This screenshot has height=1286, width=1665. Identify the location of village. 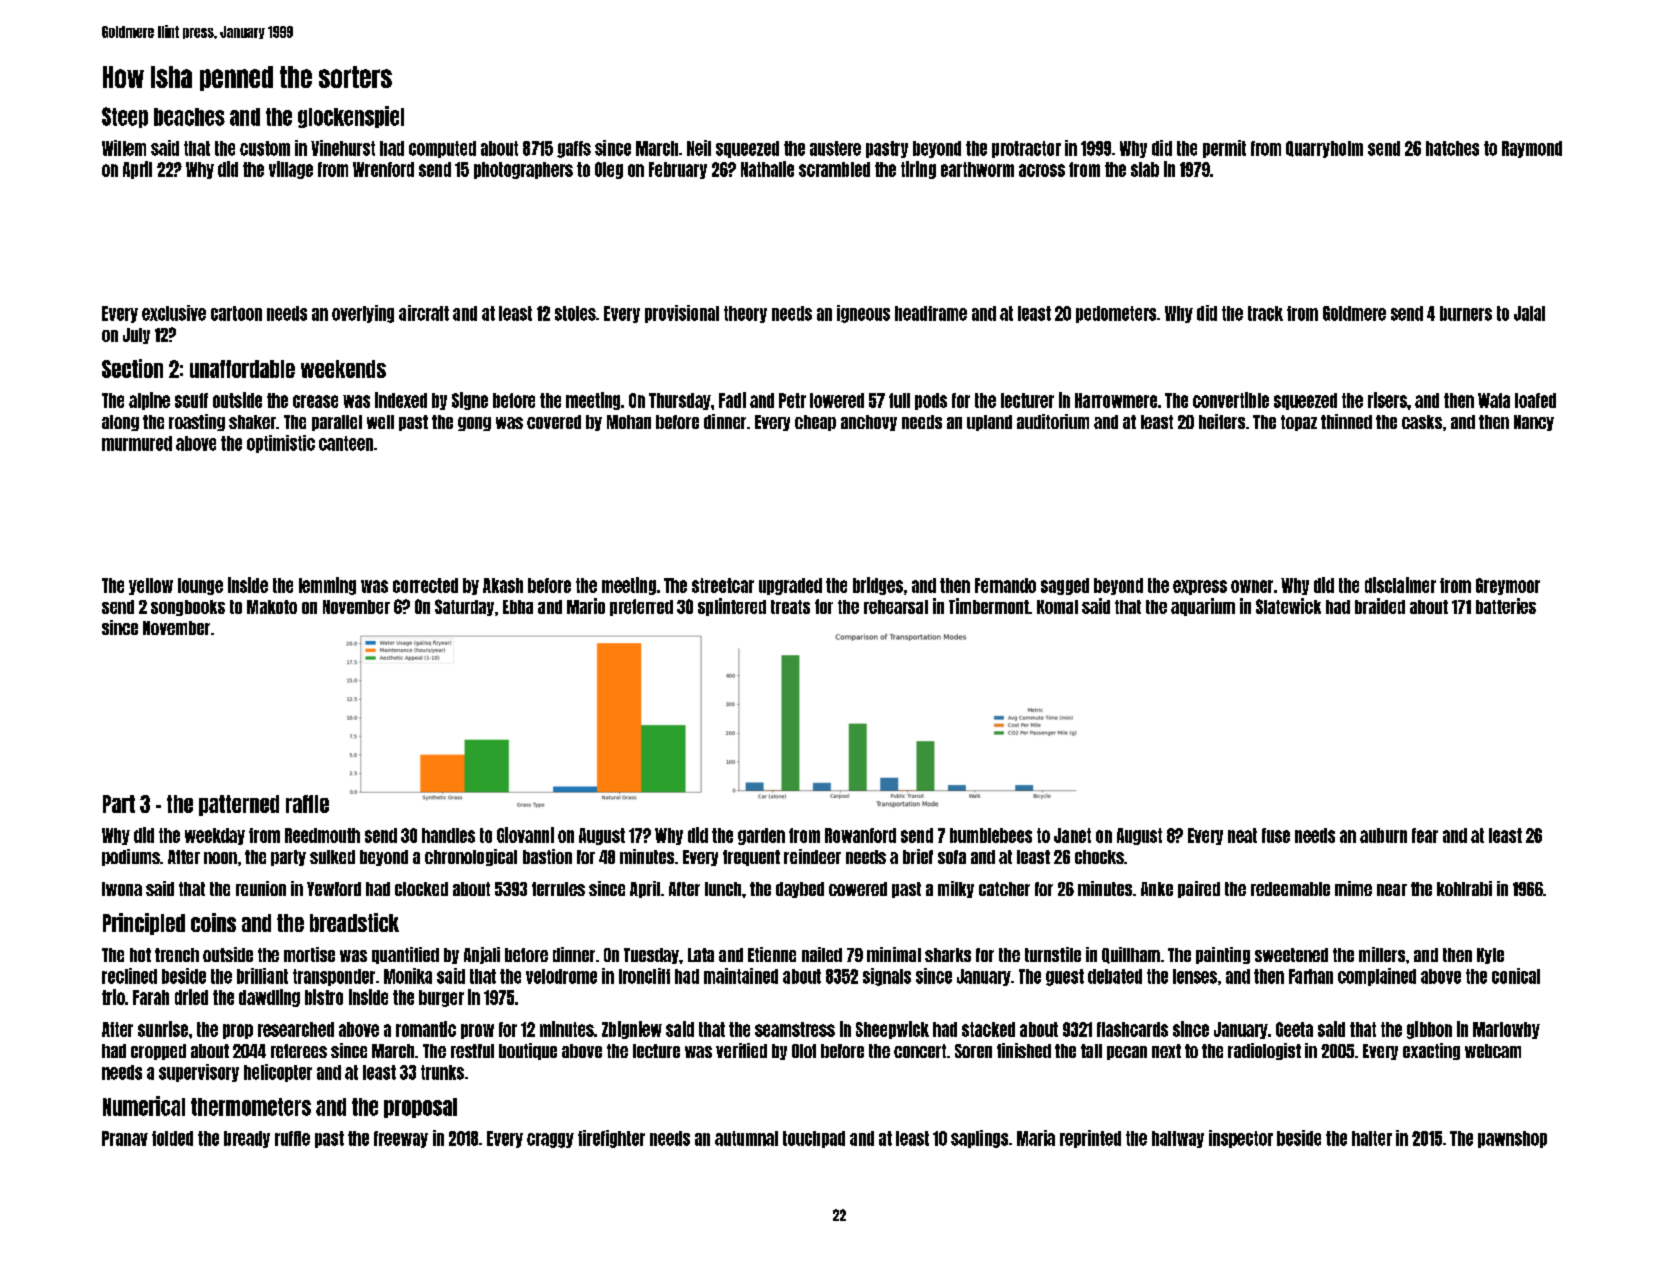
(291, 170).
